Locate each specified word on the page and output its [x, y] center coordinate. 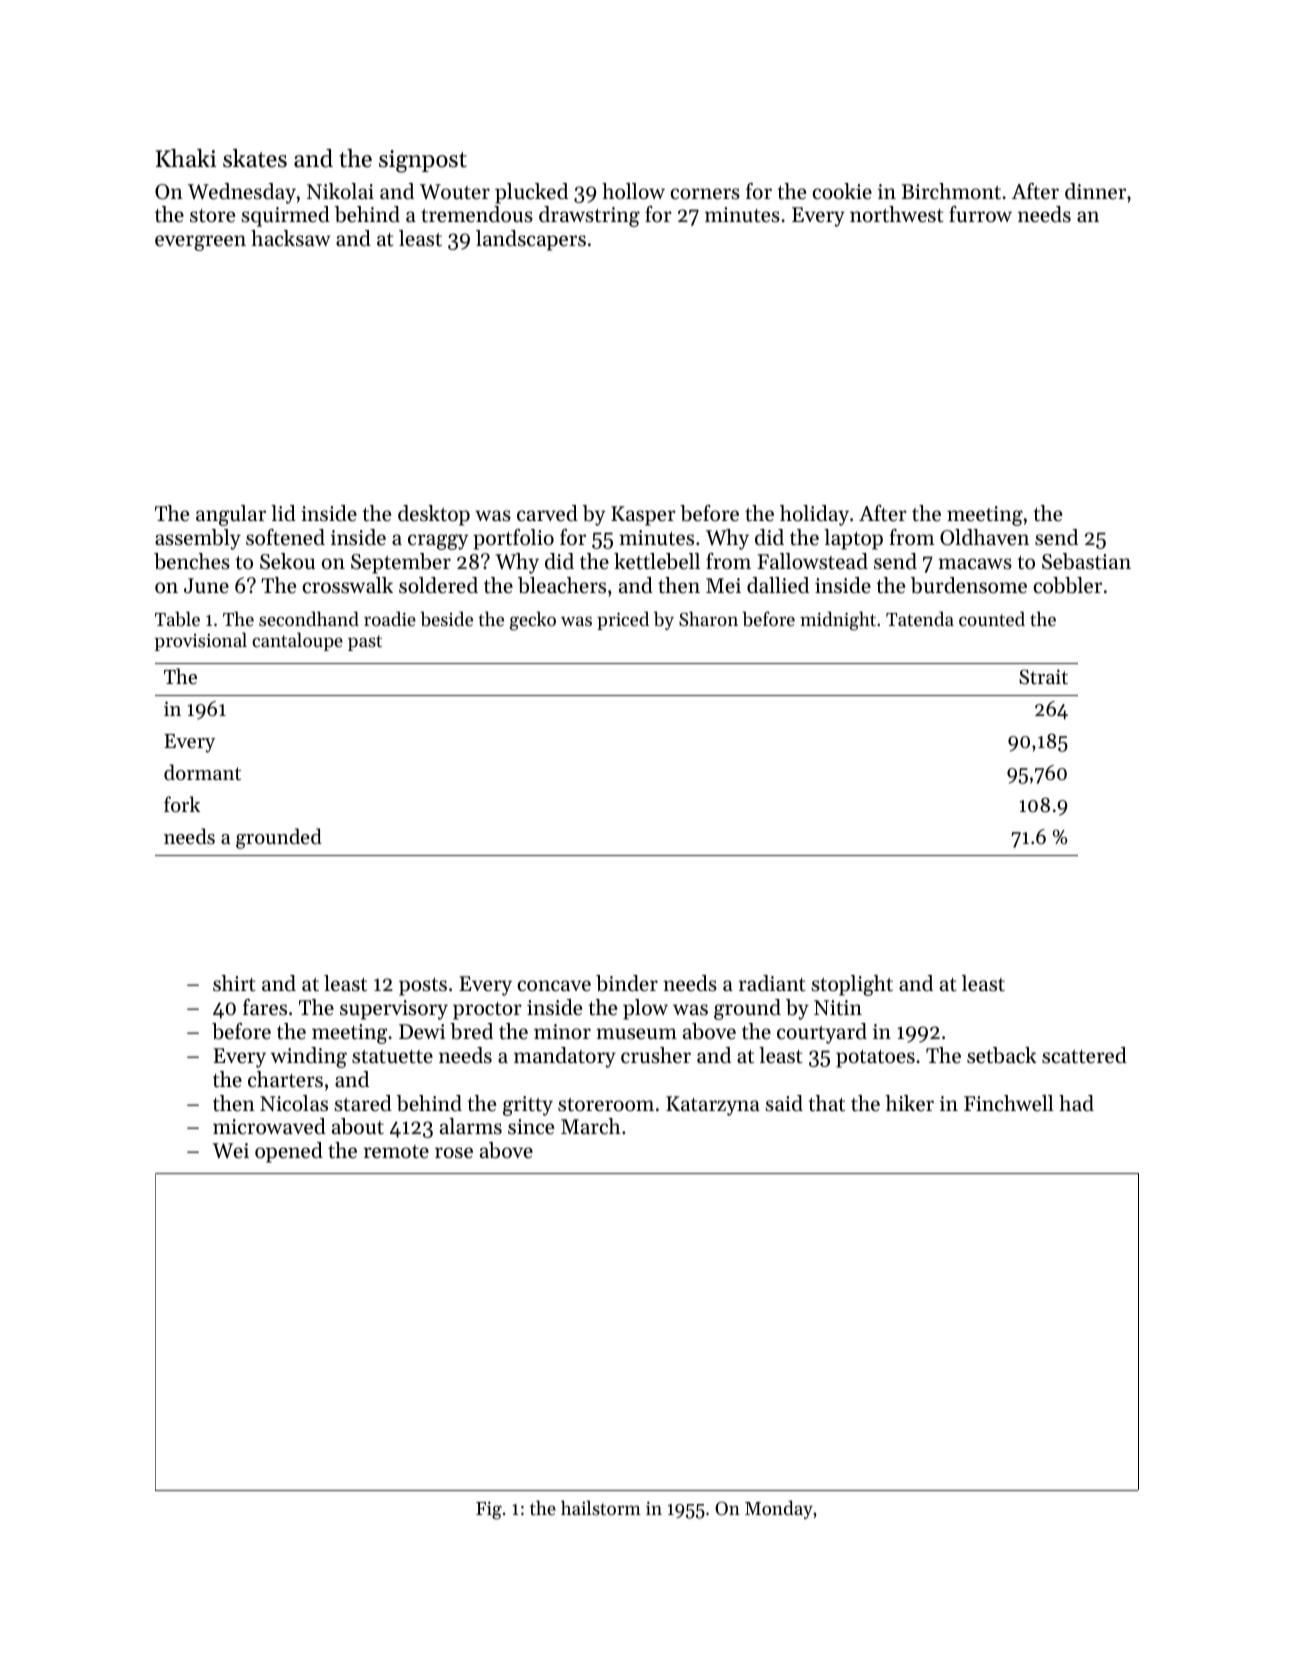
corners [705, 194]
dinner [1095, 191]
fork [182, 804]
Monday [779, 1509]
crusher [656, 1055]
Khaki [186, 158]
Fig [489, 1510]
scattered [1084, 1055]
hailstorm [601, 1507]
